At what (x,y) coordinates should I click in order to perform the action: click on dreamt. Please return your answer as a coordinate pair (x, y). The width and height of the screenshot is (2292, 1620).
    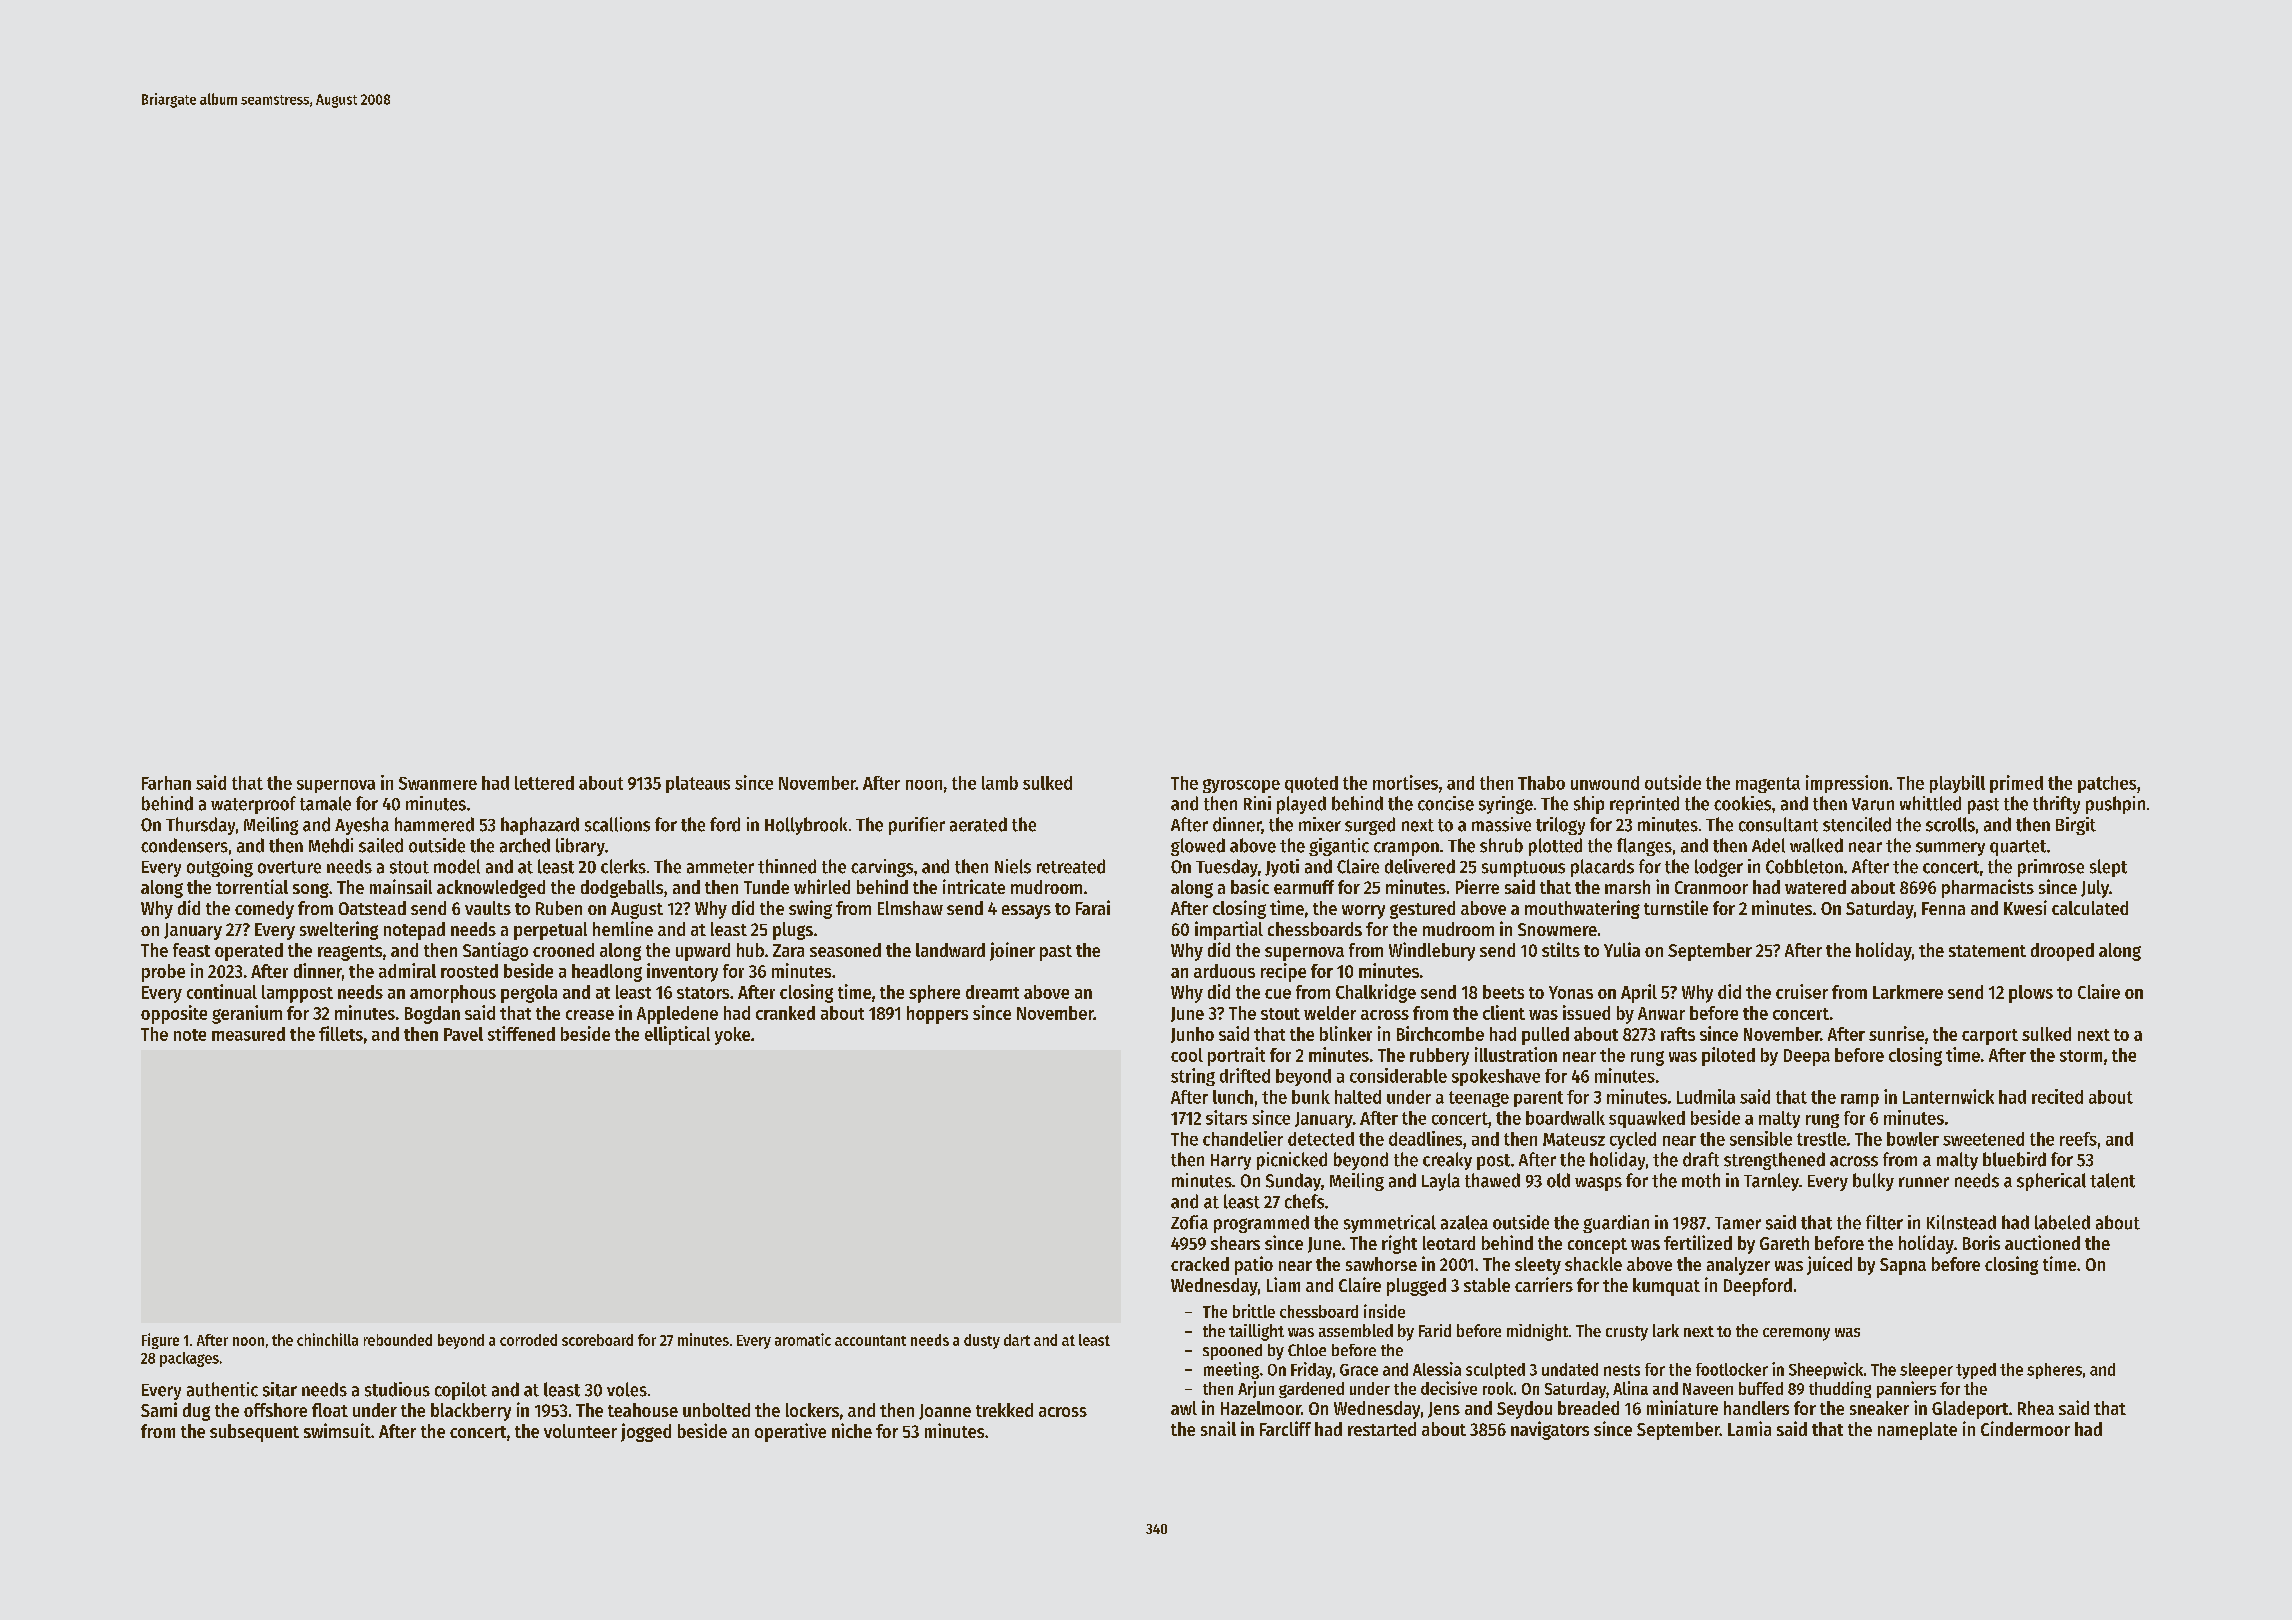
    Looking at the image, I should click on (992, 992).
